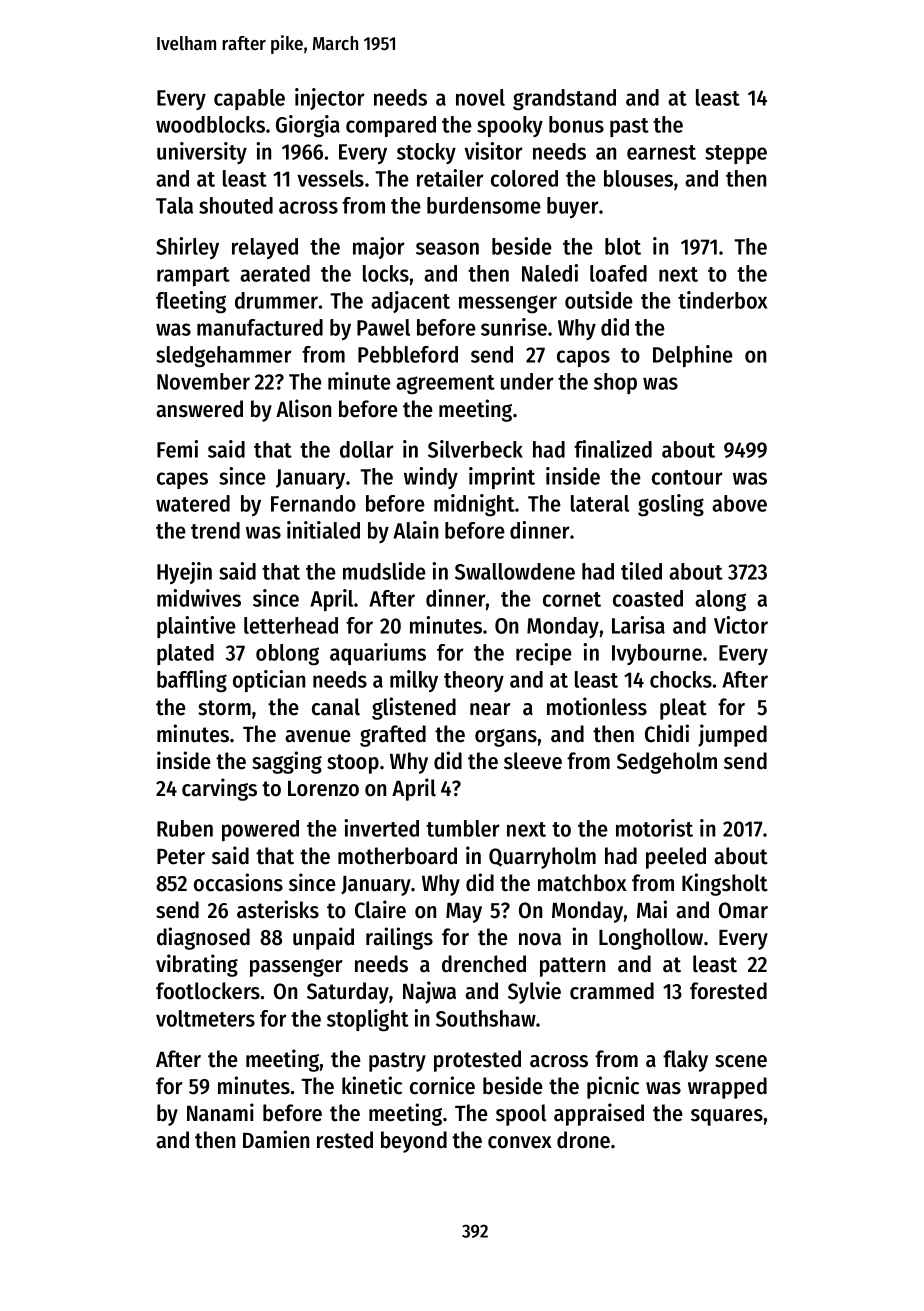 This screenshot has width=924, height=1311. Describe the element at coordinates (484, 205) in the screenshot. I see `burdensome` at that location.
